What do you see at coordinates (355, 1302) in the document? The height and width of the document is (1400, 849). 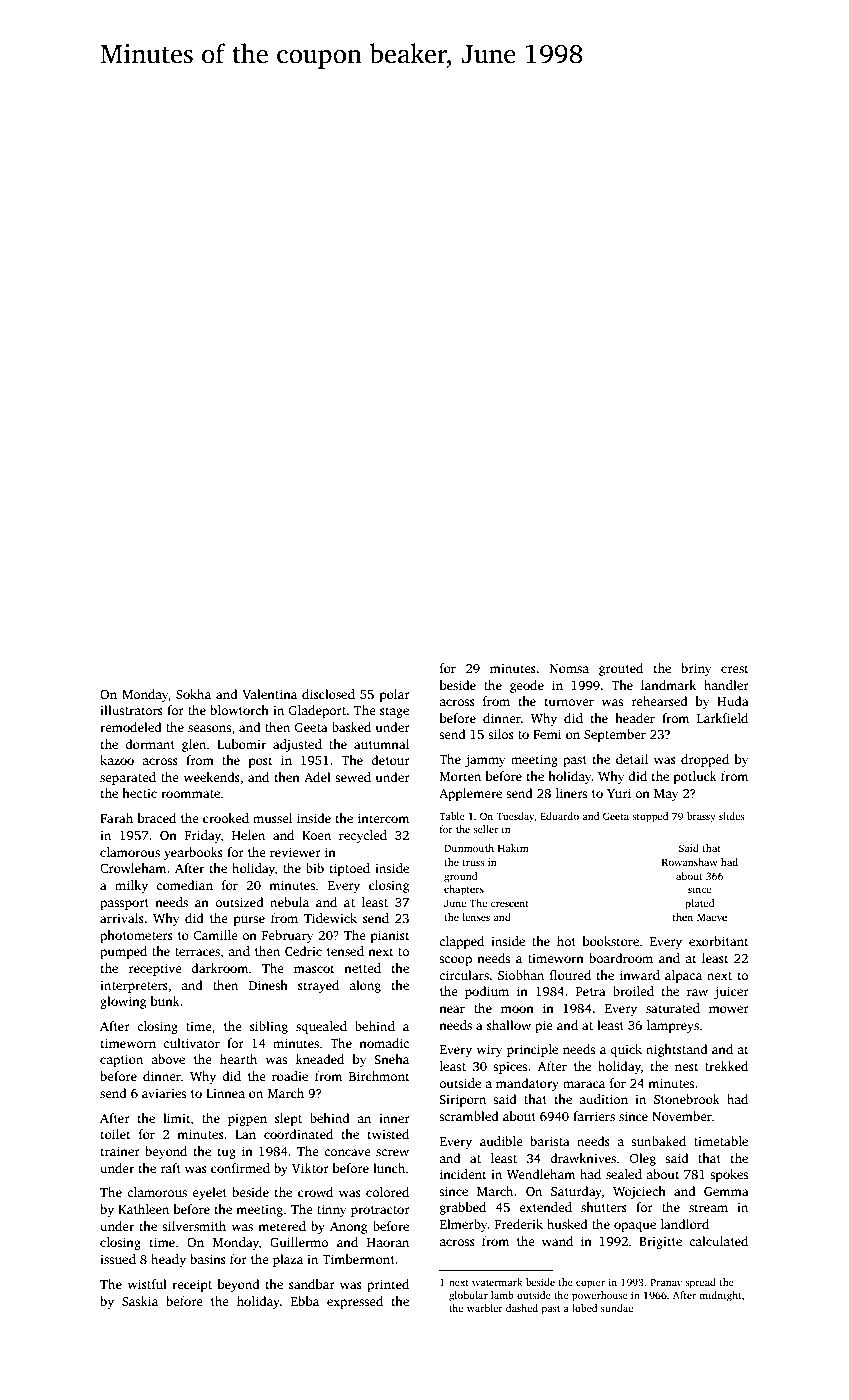 I see `expressed` at bounding box center [355, 1302].
